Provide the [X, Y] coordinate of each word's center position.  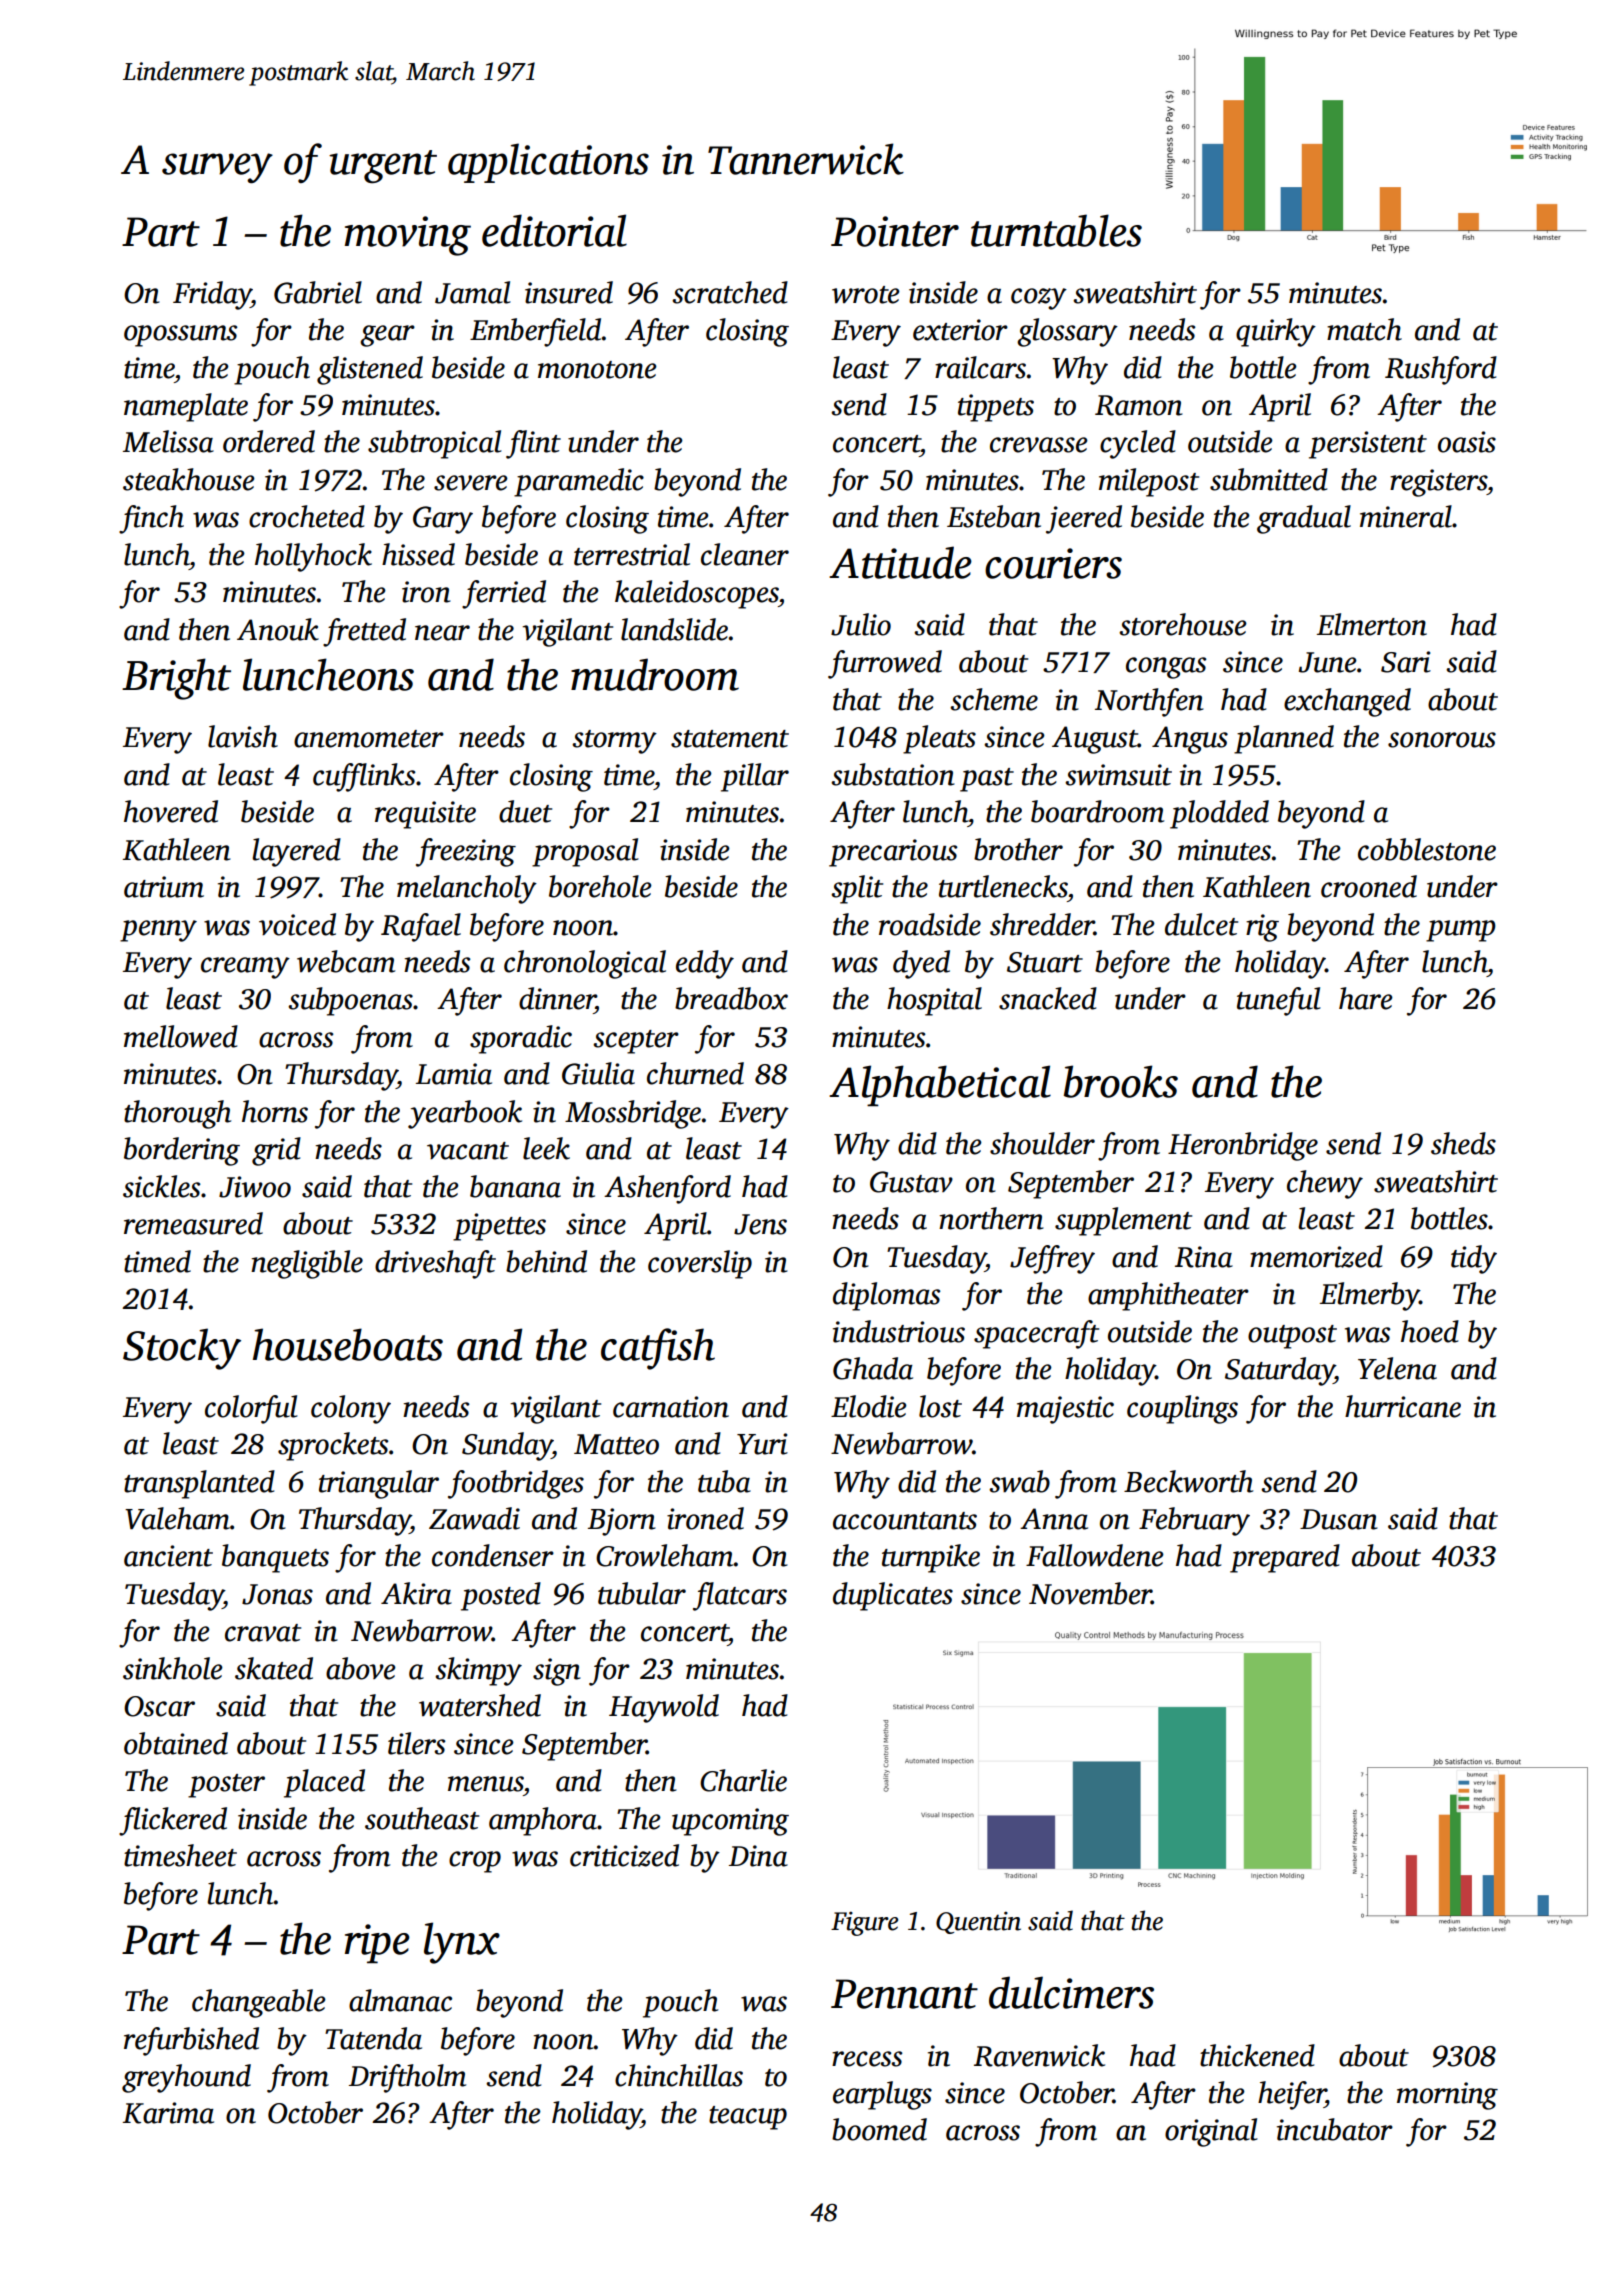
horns [275, 1111]
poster [226, 1786]
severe [471, 483]
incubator [1335, 2129]
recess [867, 2059]
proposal [585, 852]
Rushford [1441, 370]
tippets [996, 408]
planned [1284, 739]
